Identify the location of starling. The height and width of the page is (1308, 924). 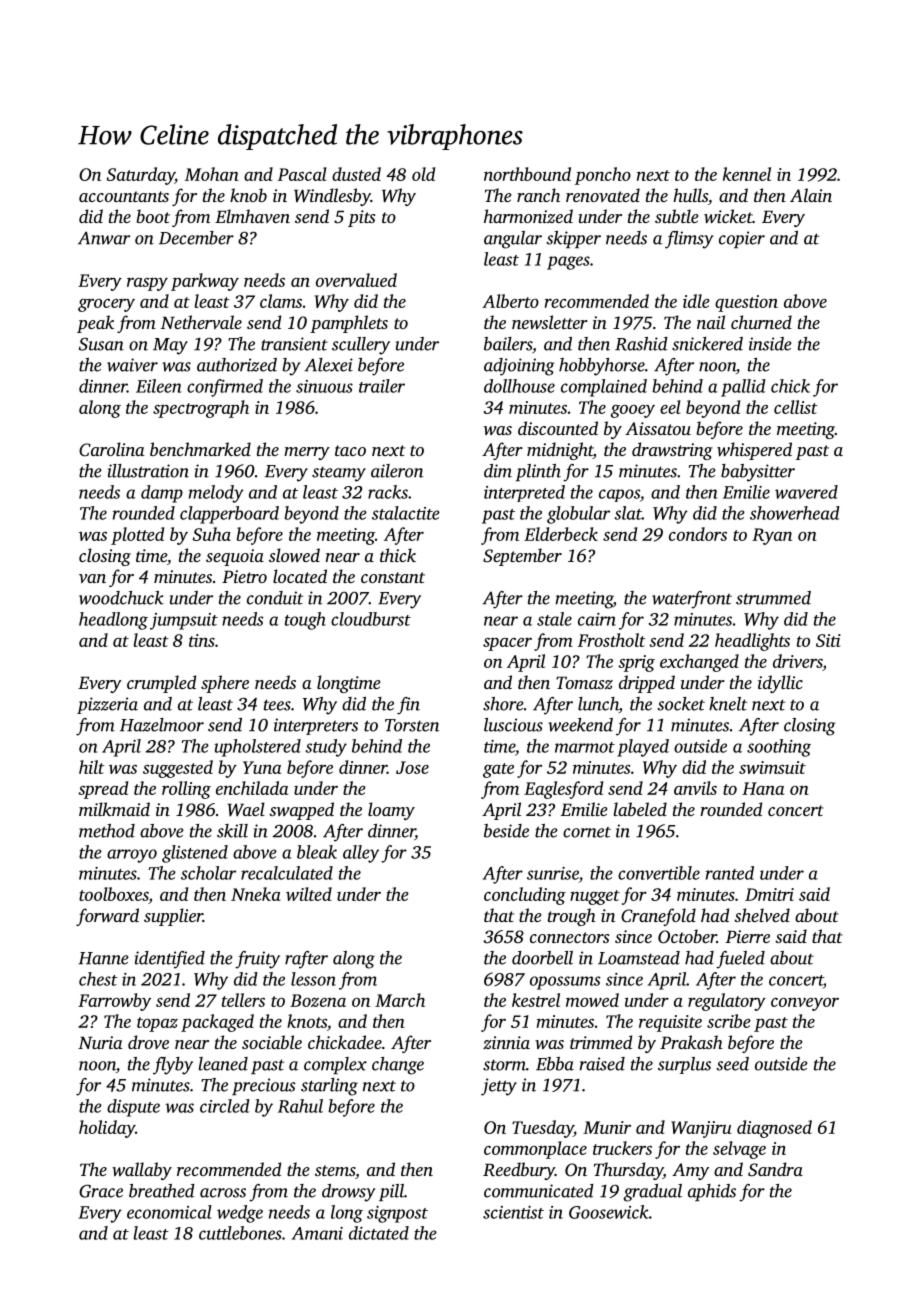
(329, 1087).
